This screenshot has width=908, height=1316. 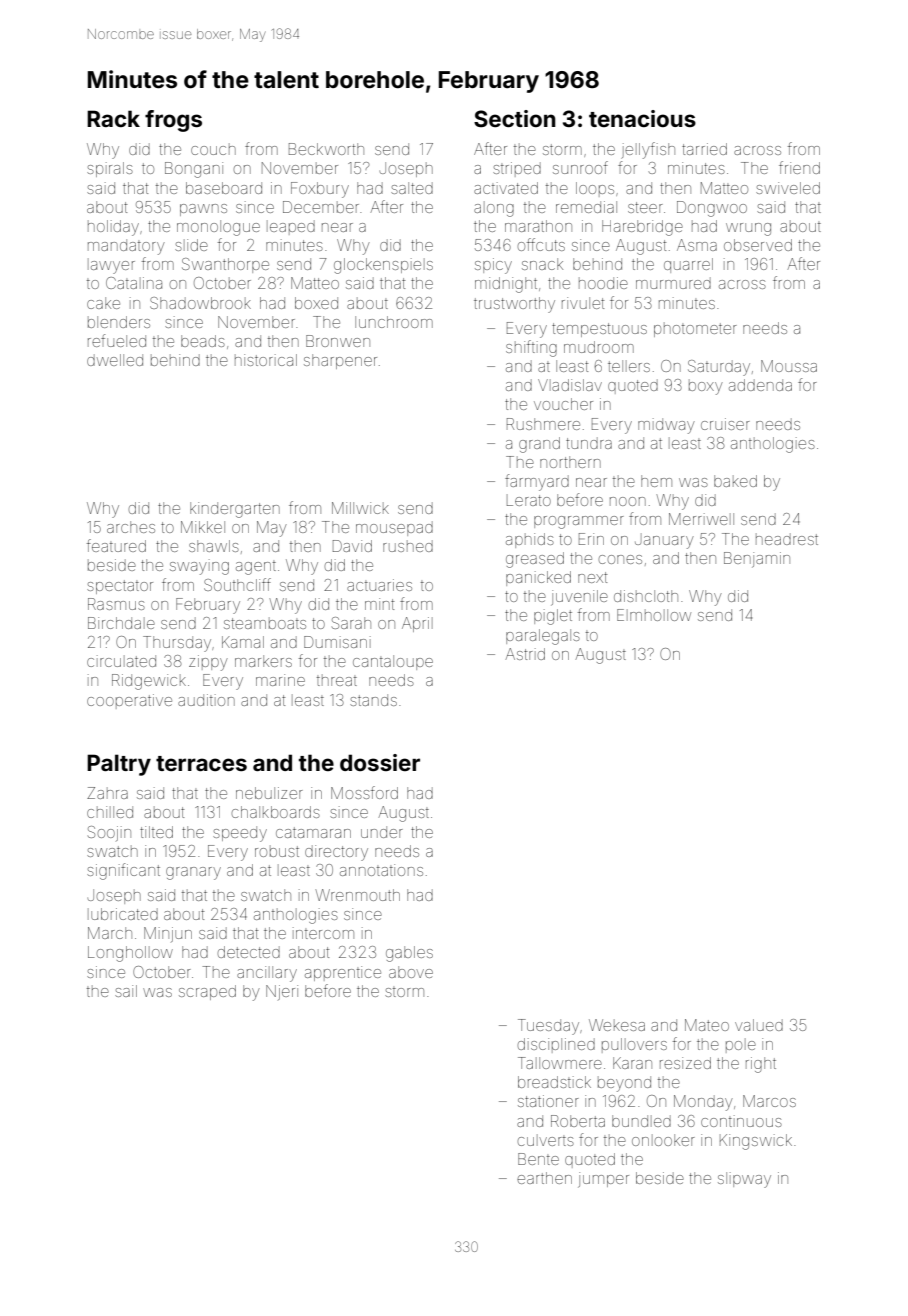 What do you see at coordinates (539, 445) in the screenshot?
I see `grand` at bounding box center [539, 445].
